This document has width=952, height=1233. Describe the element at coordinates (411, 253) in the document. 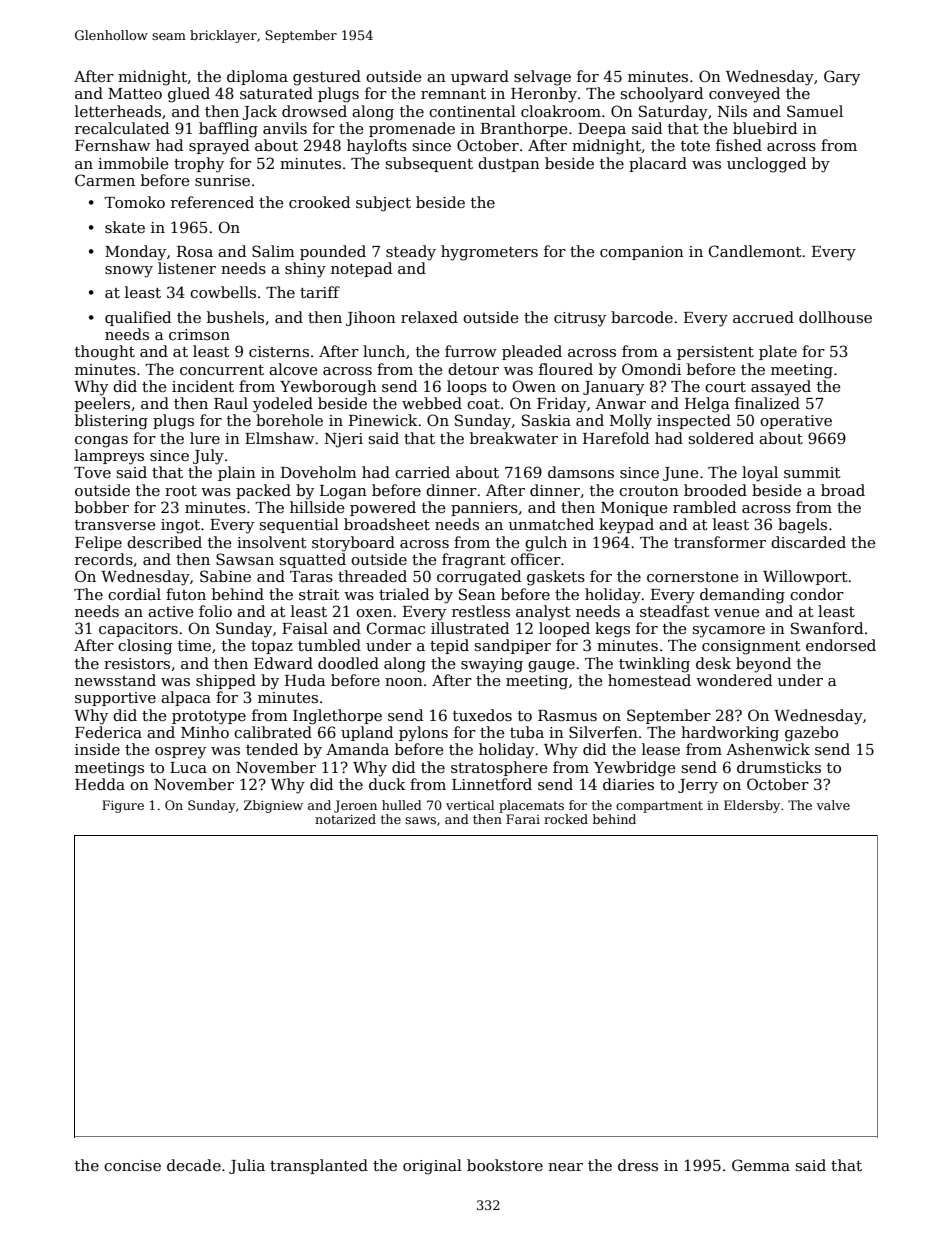

I see `steady` at that location.
